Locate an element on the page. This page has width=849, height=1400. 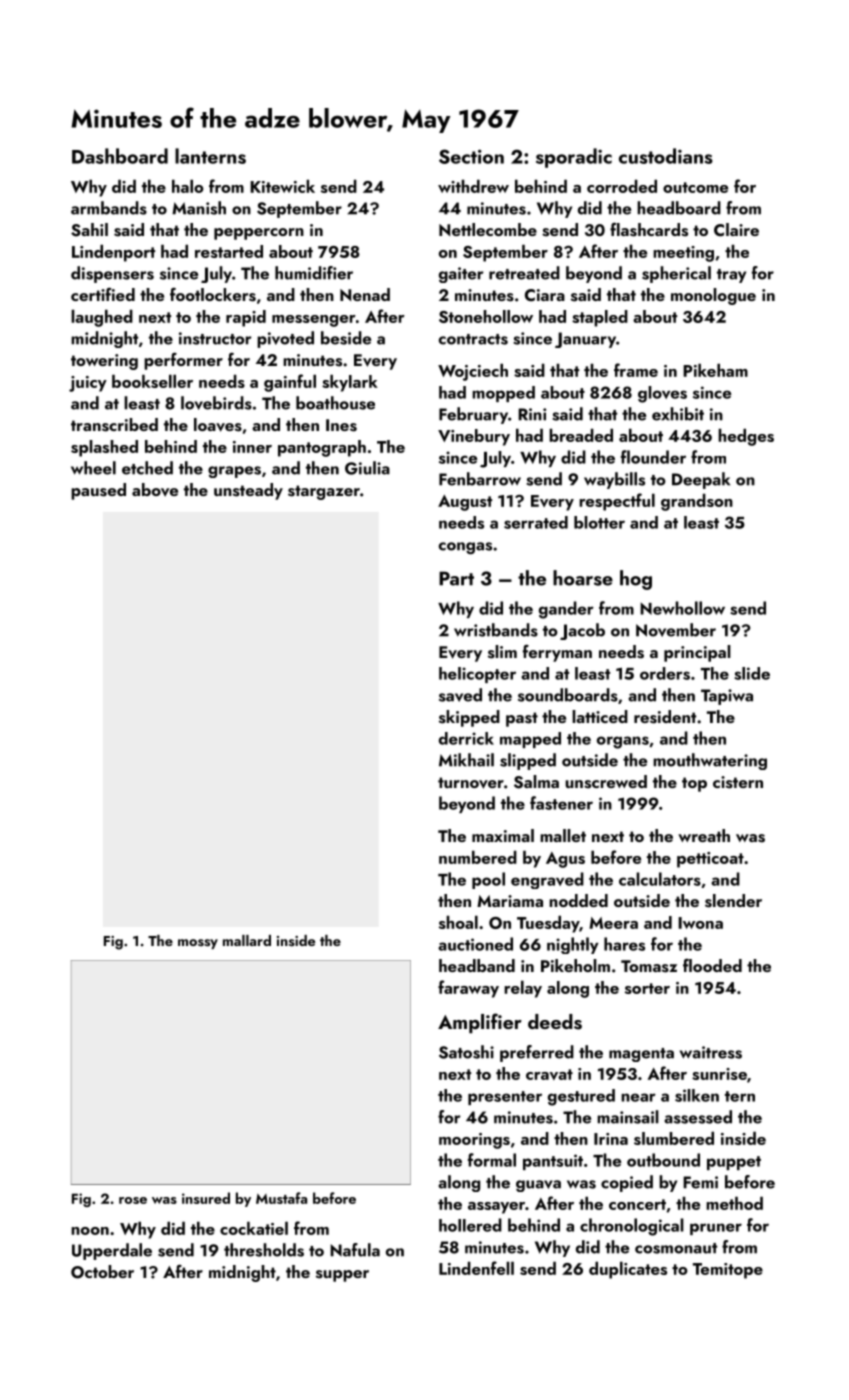
Iwona is located at coordinates (700, 923).
